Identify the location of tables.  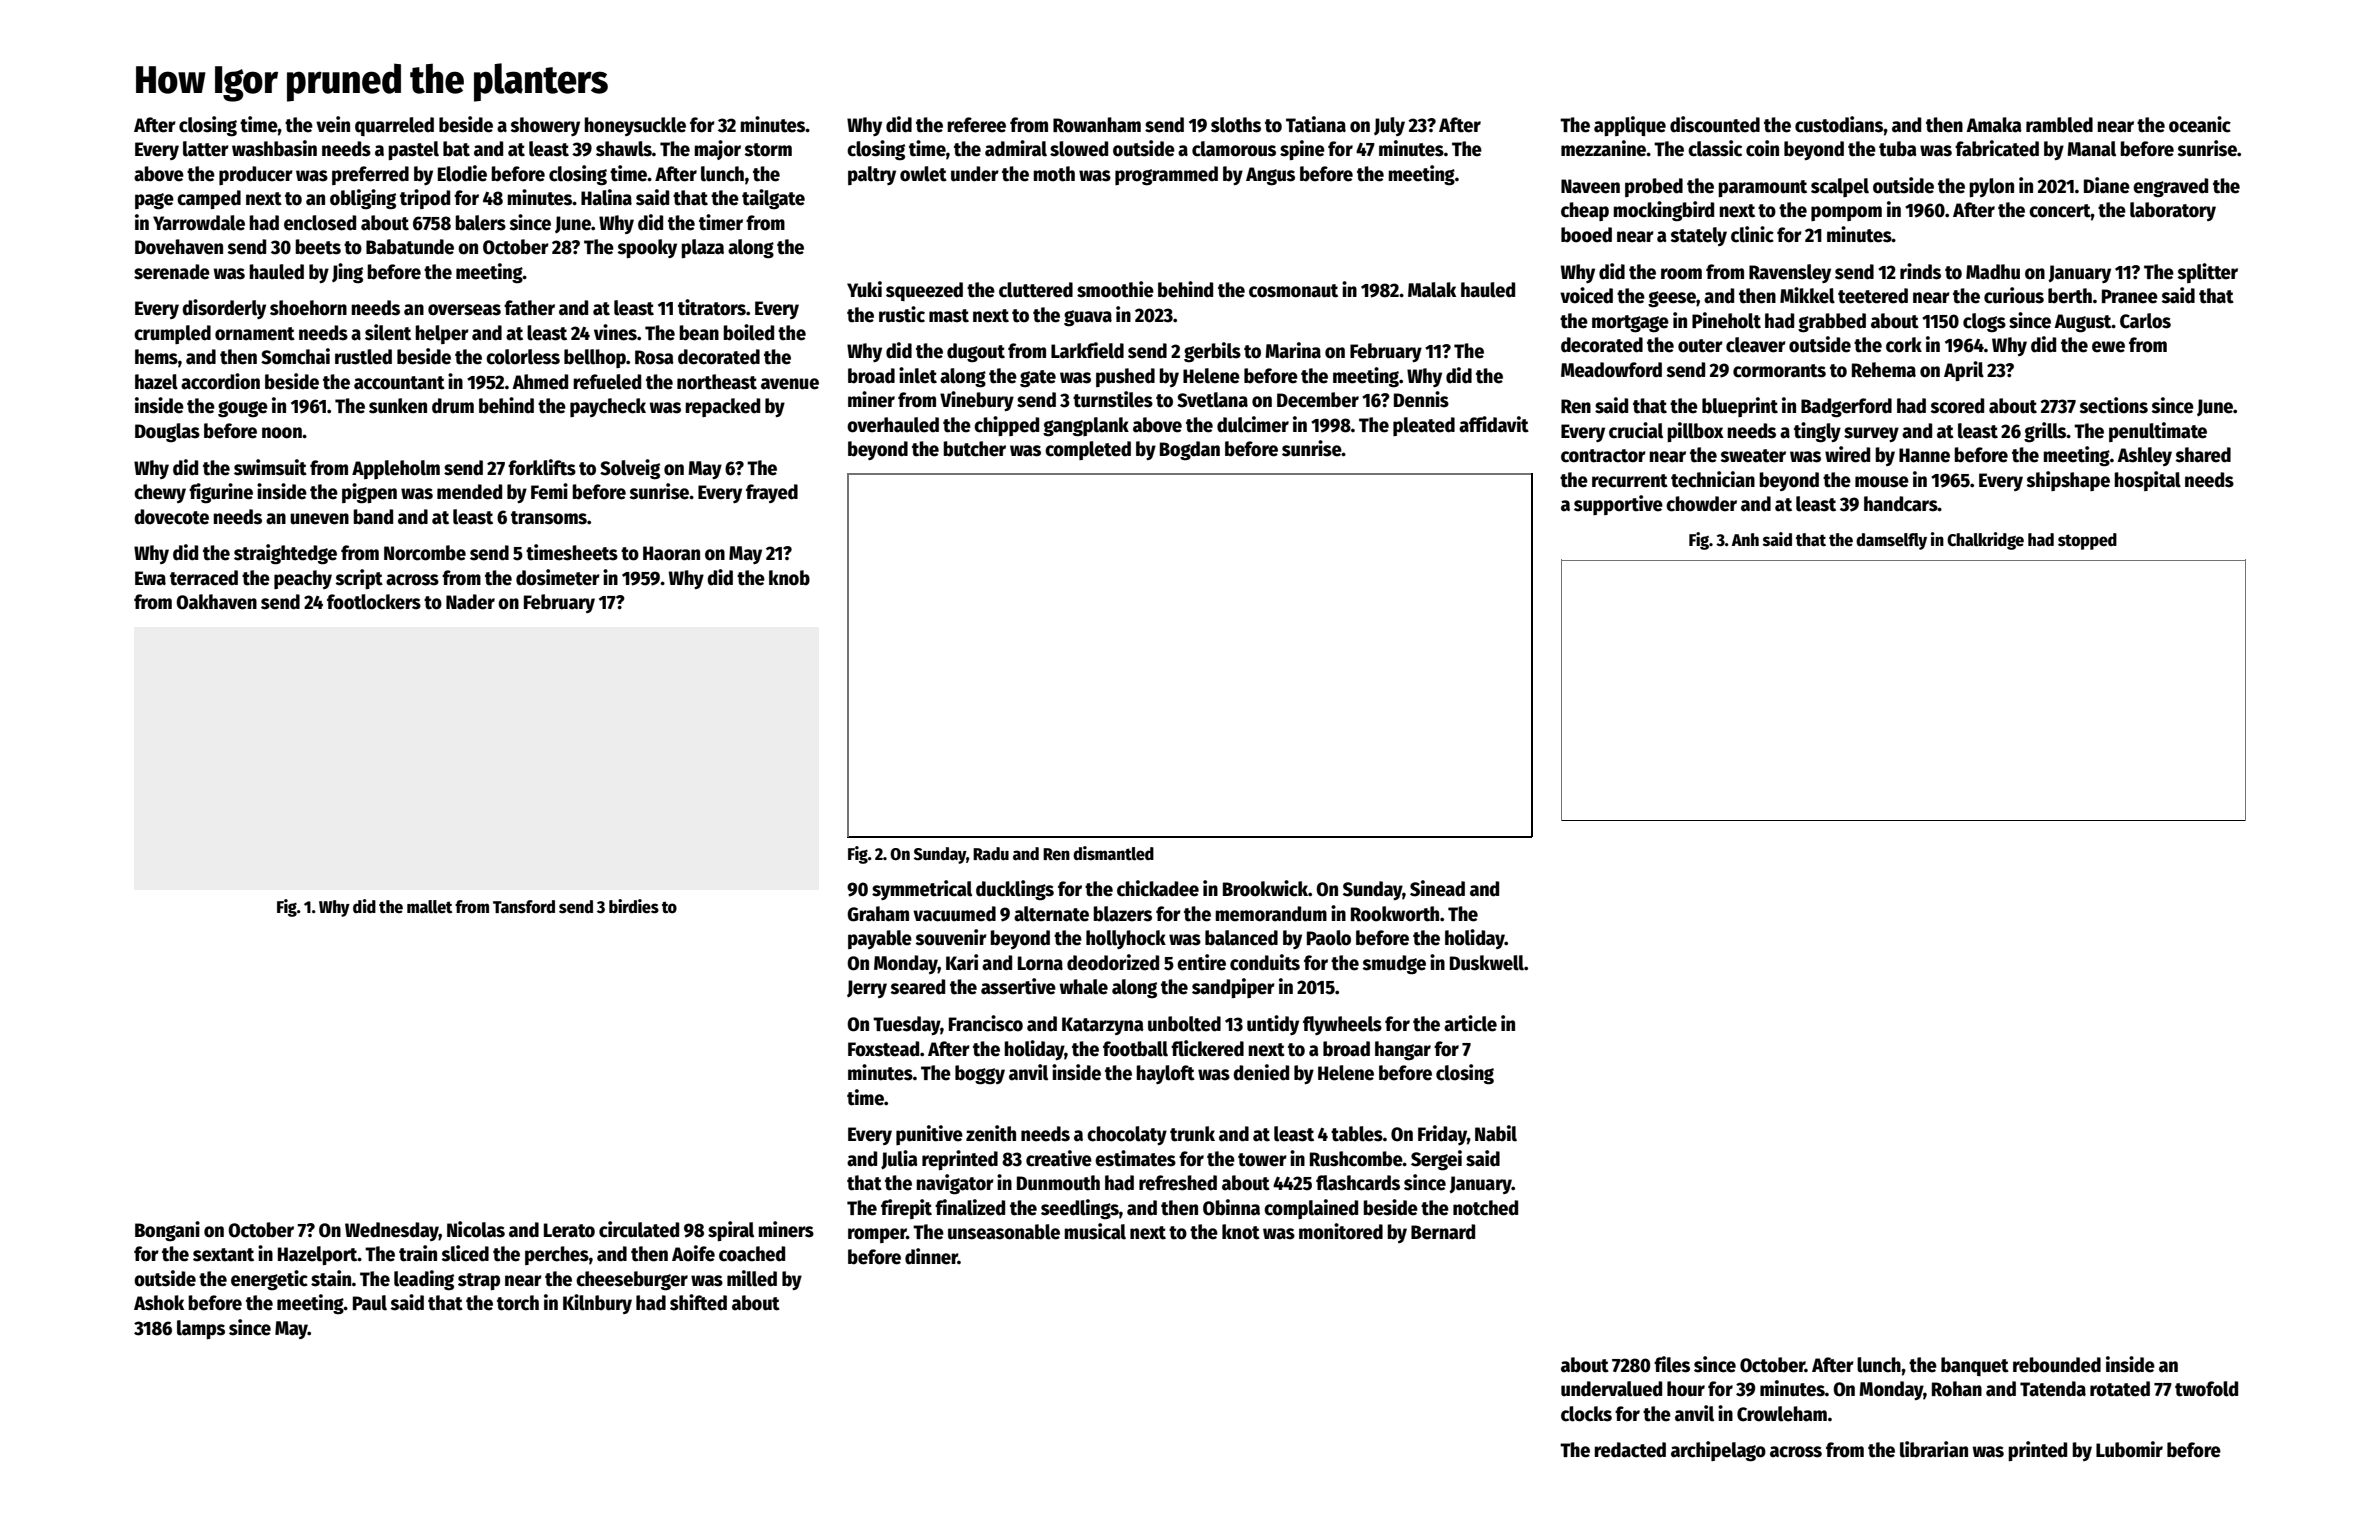
(1357, 1134).
